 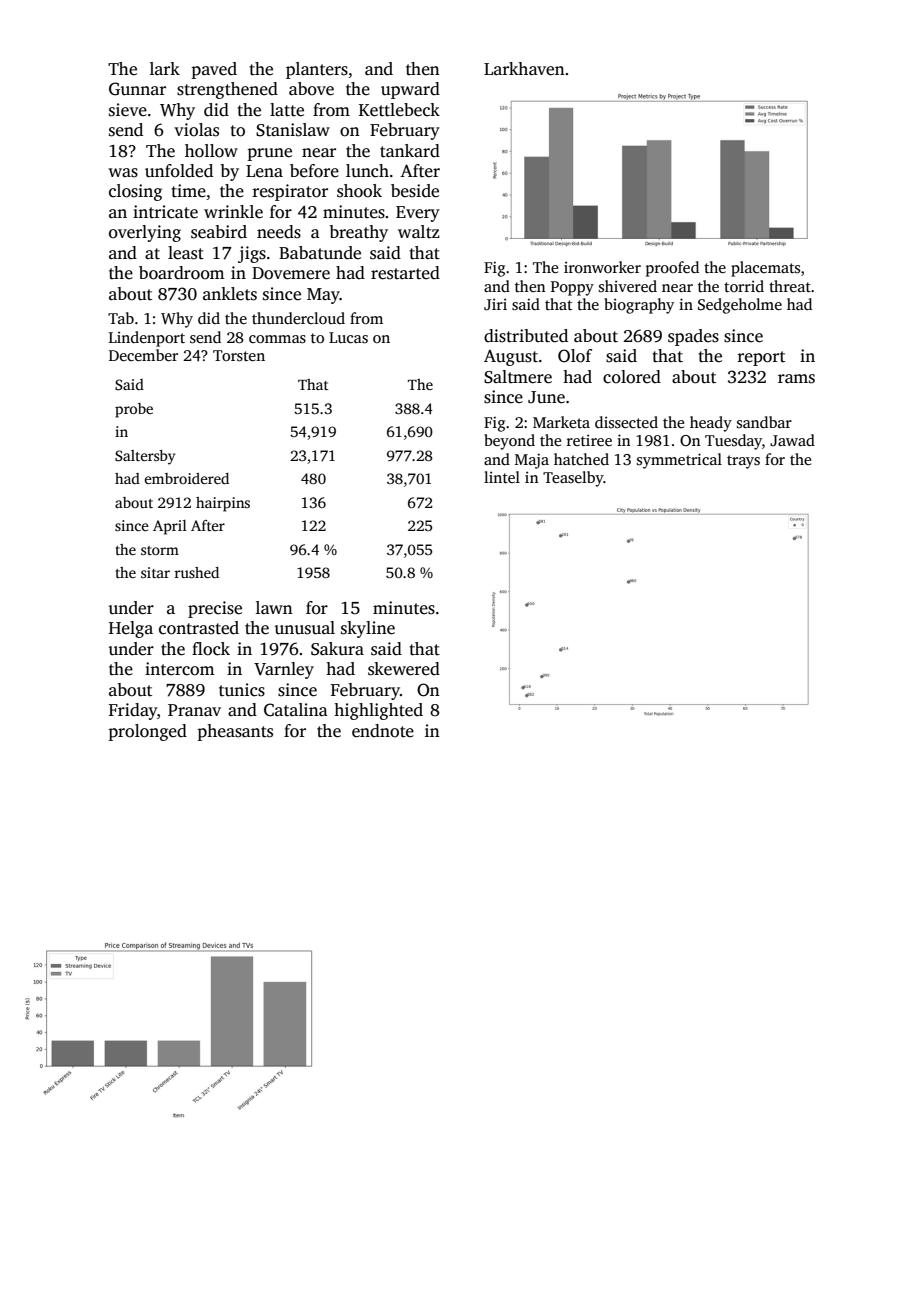 I want to click on wrinkle, so click(x=233, y=212).
